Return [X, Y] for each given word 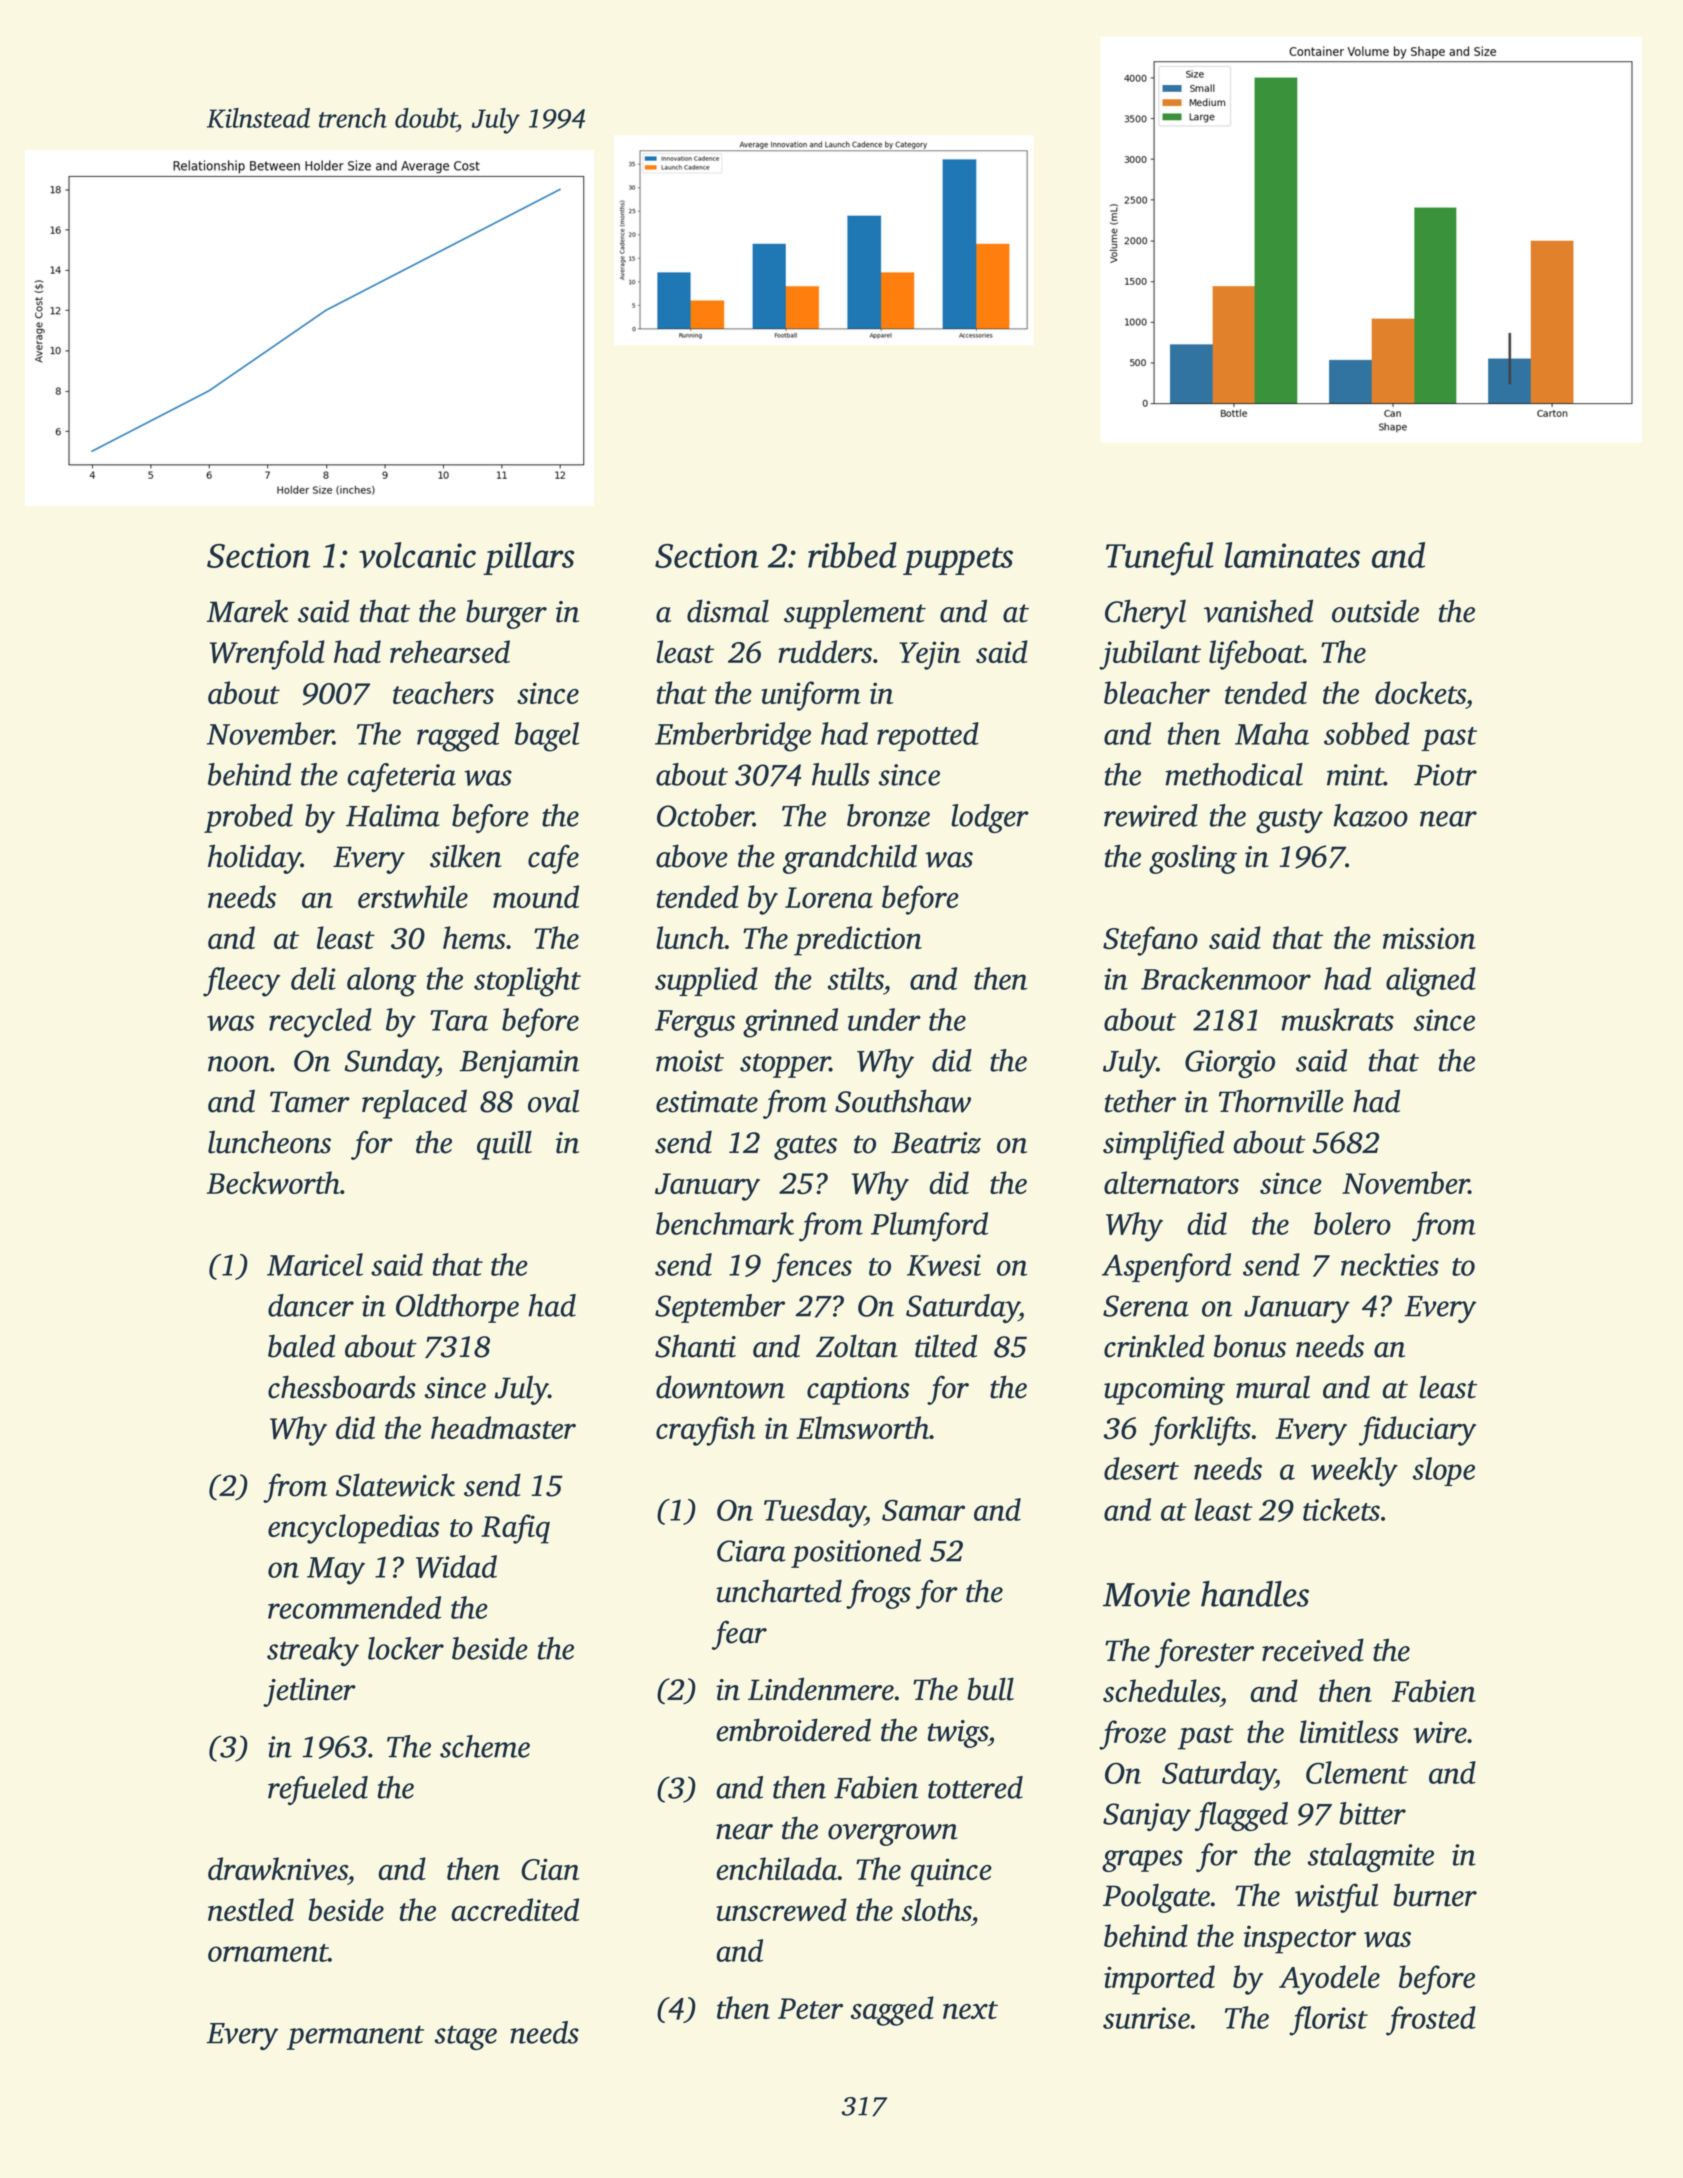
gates [805, 1147]
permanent [355, 2037]
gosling [1193, 859]
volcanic [417, 555]
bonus [1250, 1346]
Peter [810, 2008]
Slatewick [395, 1485]
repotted [928, 736]
